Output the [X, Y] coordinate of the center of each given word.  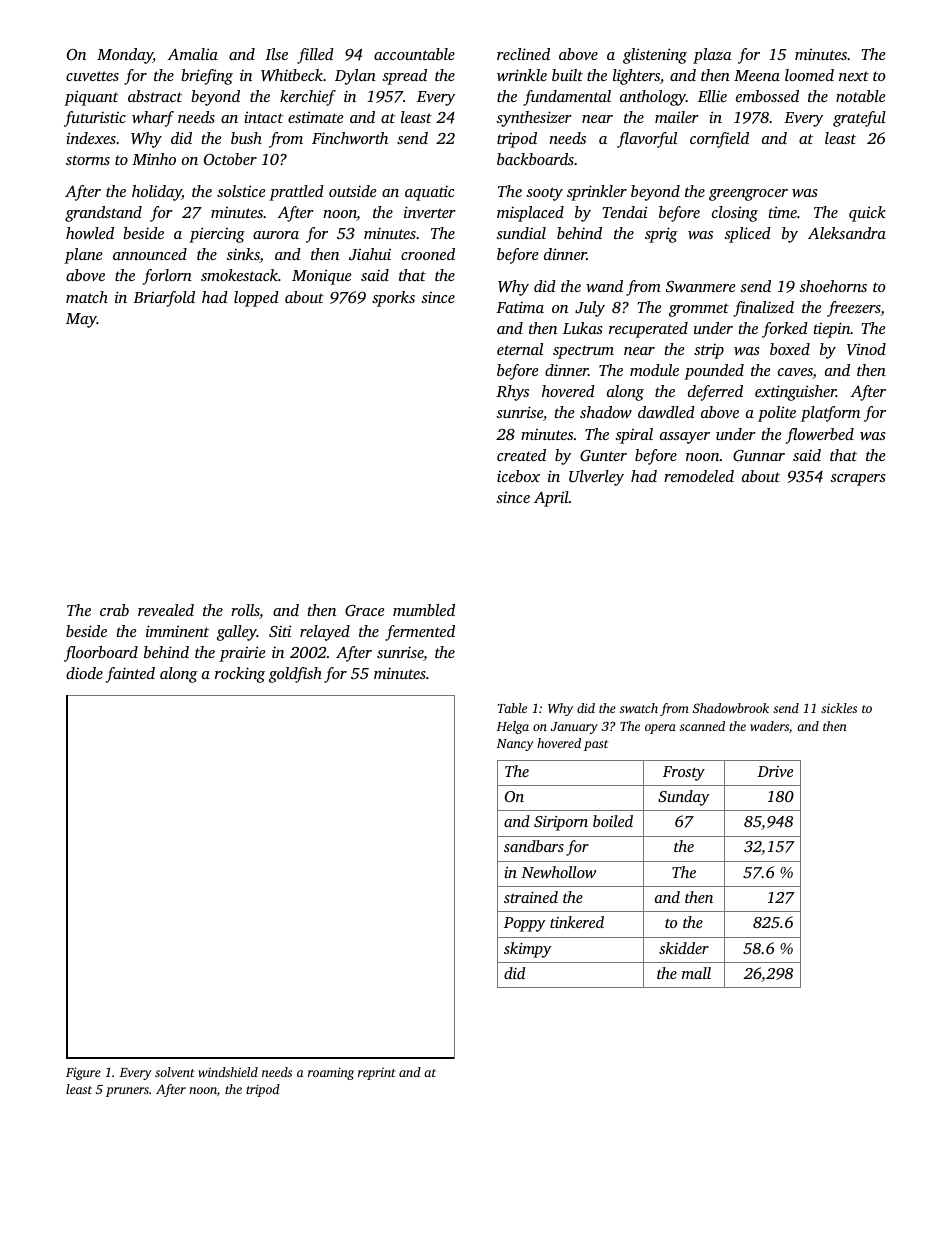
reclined [523, 54]
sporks [393, 299]
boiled [613, 821]
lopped [256, 299]
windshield [228, 1072]
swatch [639, 708]
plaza [712, 56]
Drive [775, 771]
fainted [130, 675]
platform [830, 414]
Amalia [192, 54]
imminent [177, 631]
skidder [684, 948]
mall [696, 973]
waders [769, 726]
